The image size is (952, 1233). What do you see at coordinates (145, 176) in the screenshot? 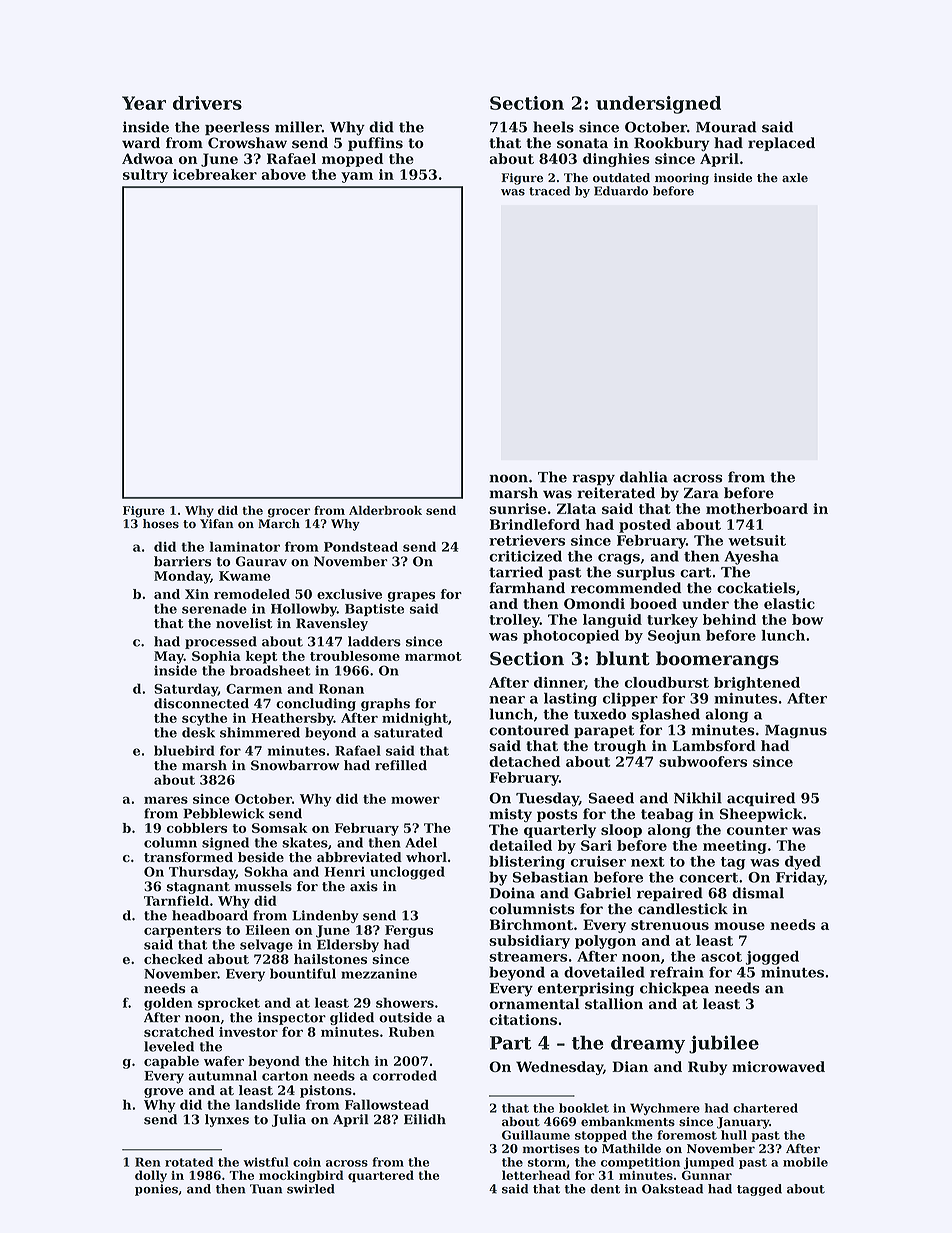
I see `sultry` at bounding box center [145, 176].
